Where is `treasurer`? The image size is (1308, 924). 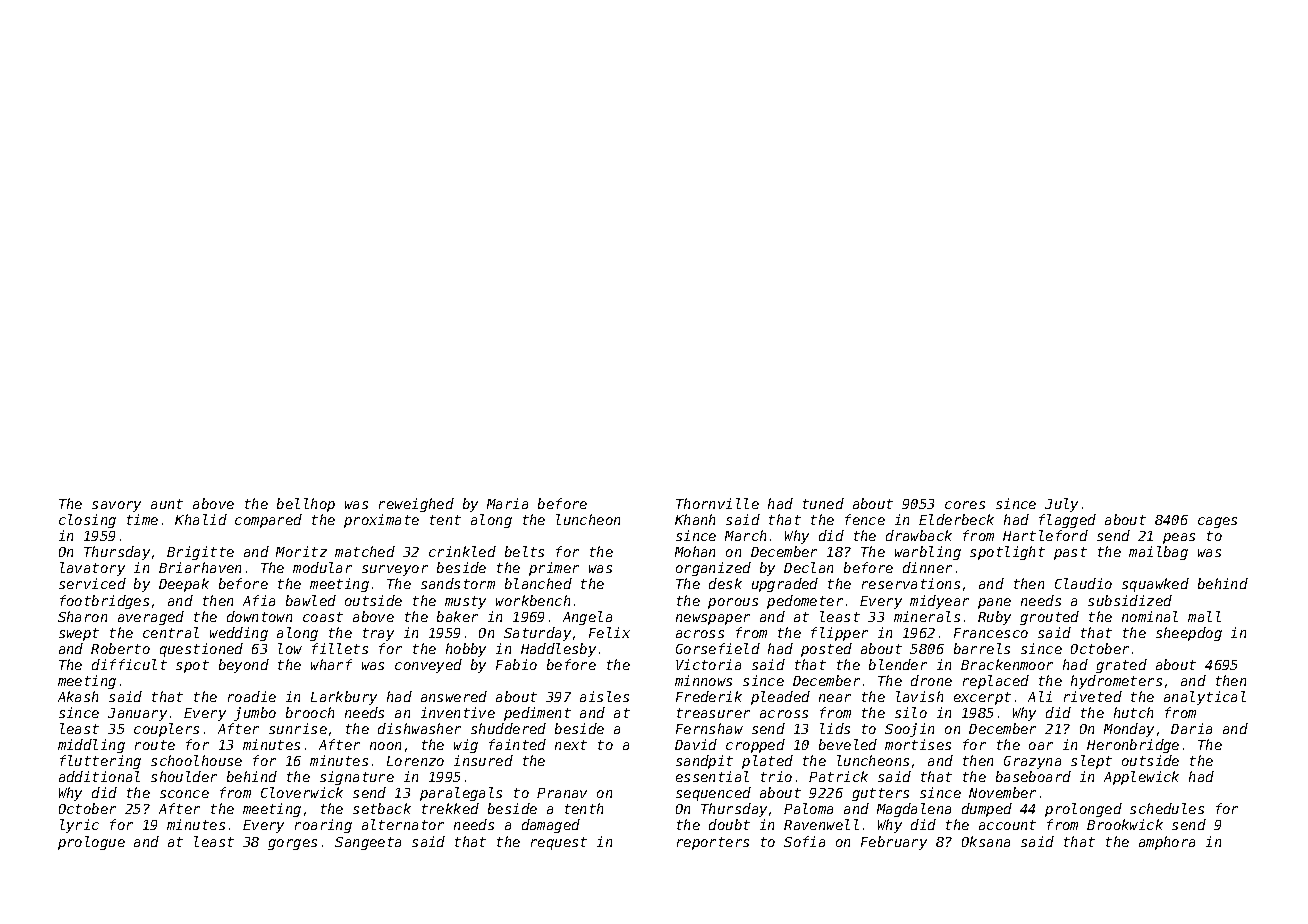 treasurer is located at coordinates (713, 713).
